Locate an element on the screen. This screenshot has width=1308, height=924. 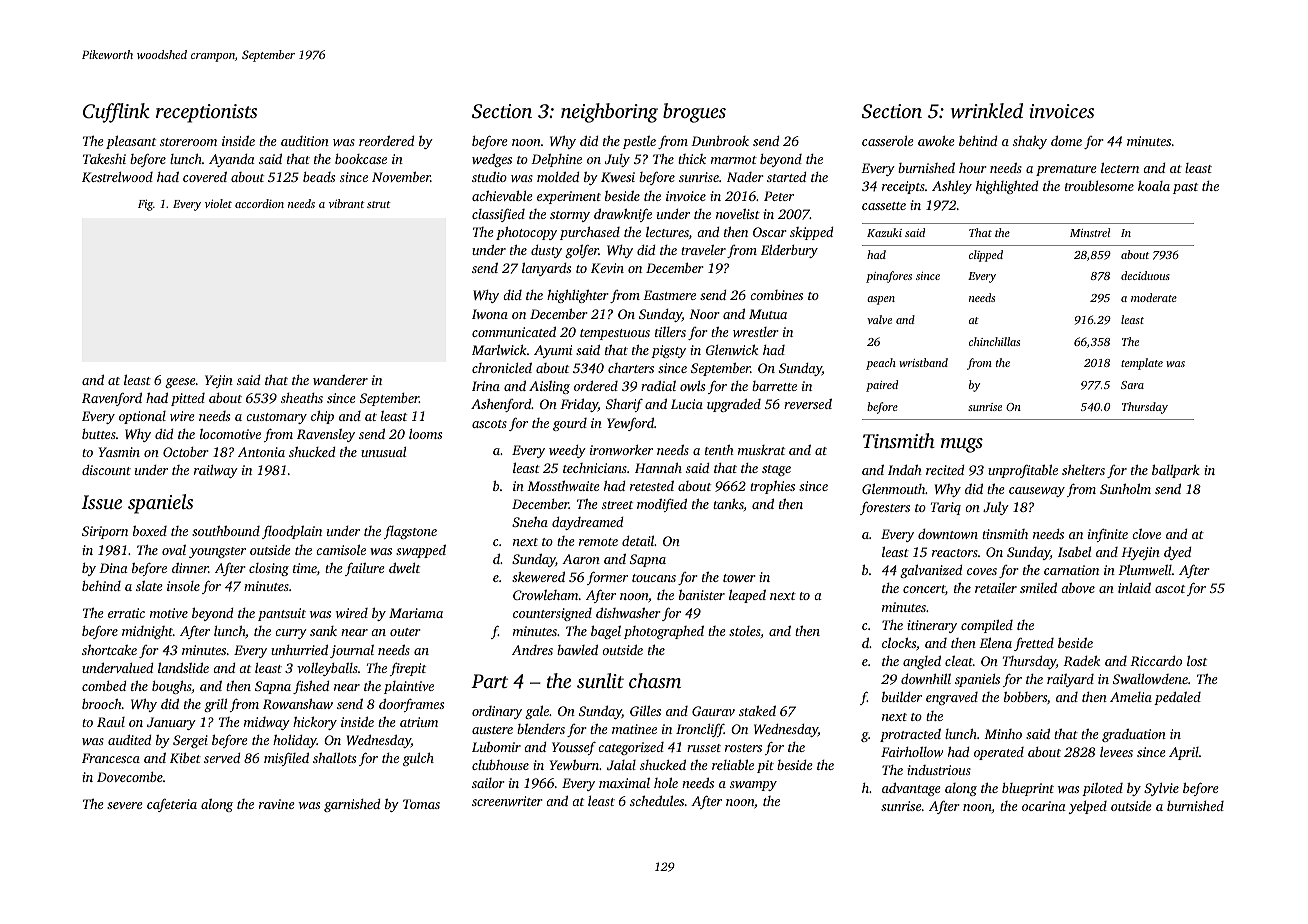
blenders is located at coordinates (541, 729).
